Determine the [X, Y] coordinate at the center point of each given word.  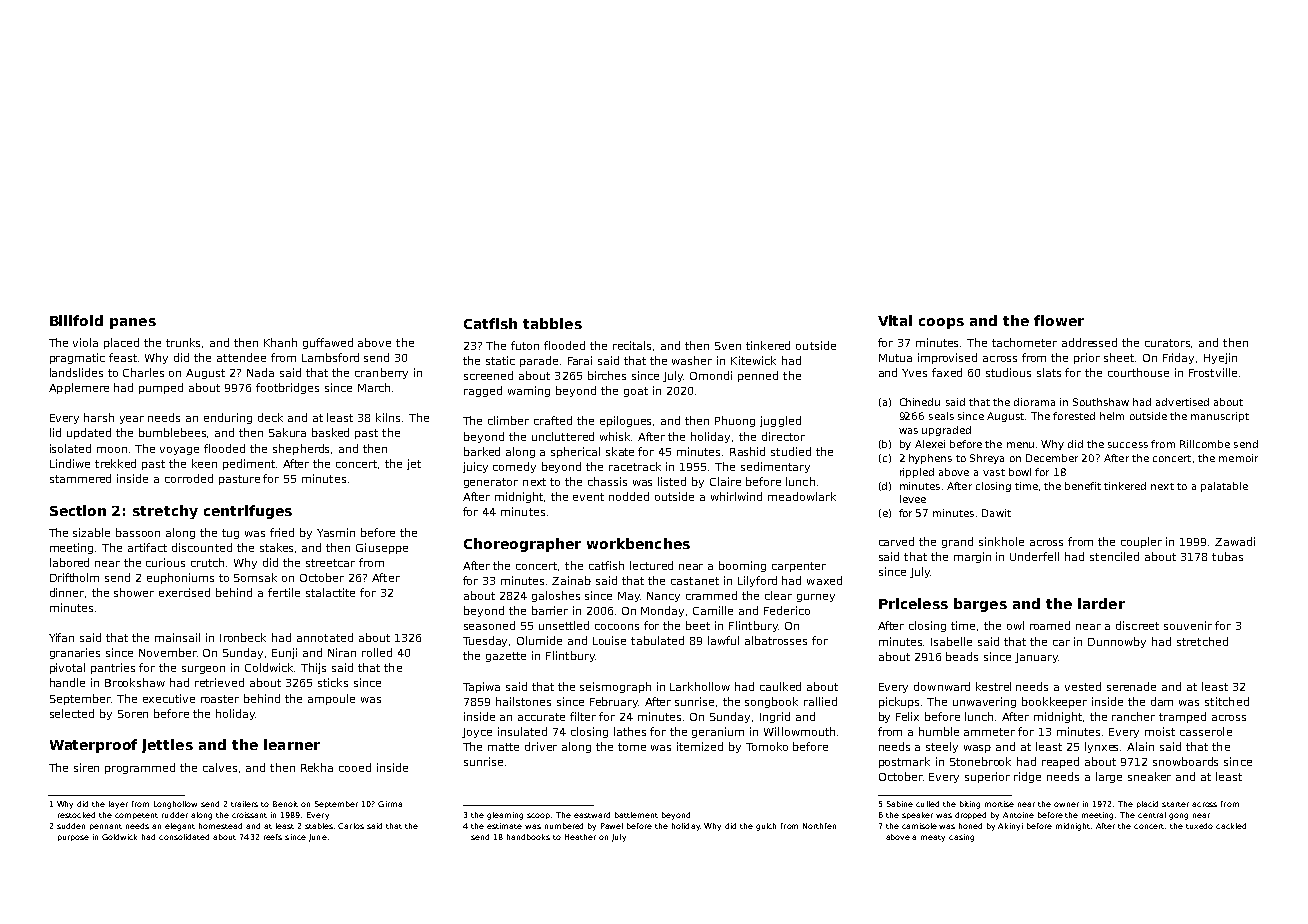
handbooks [528, 837]
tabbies [552, 323]
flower [1059, 320]
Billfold [76, 320]
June [318, 838]
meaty [933, 838]
